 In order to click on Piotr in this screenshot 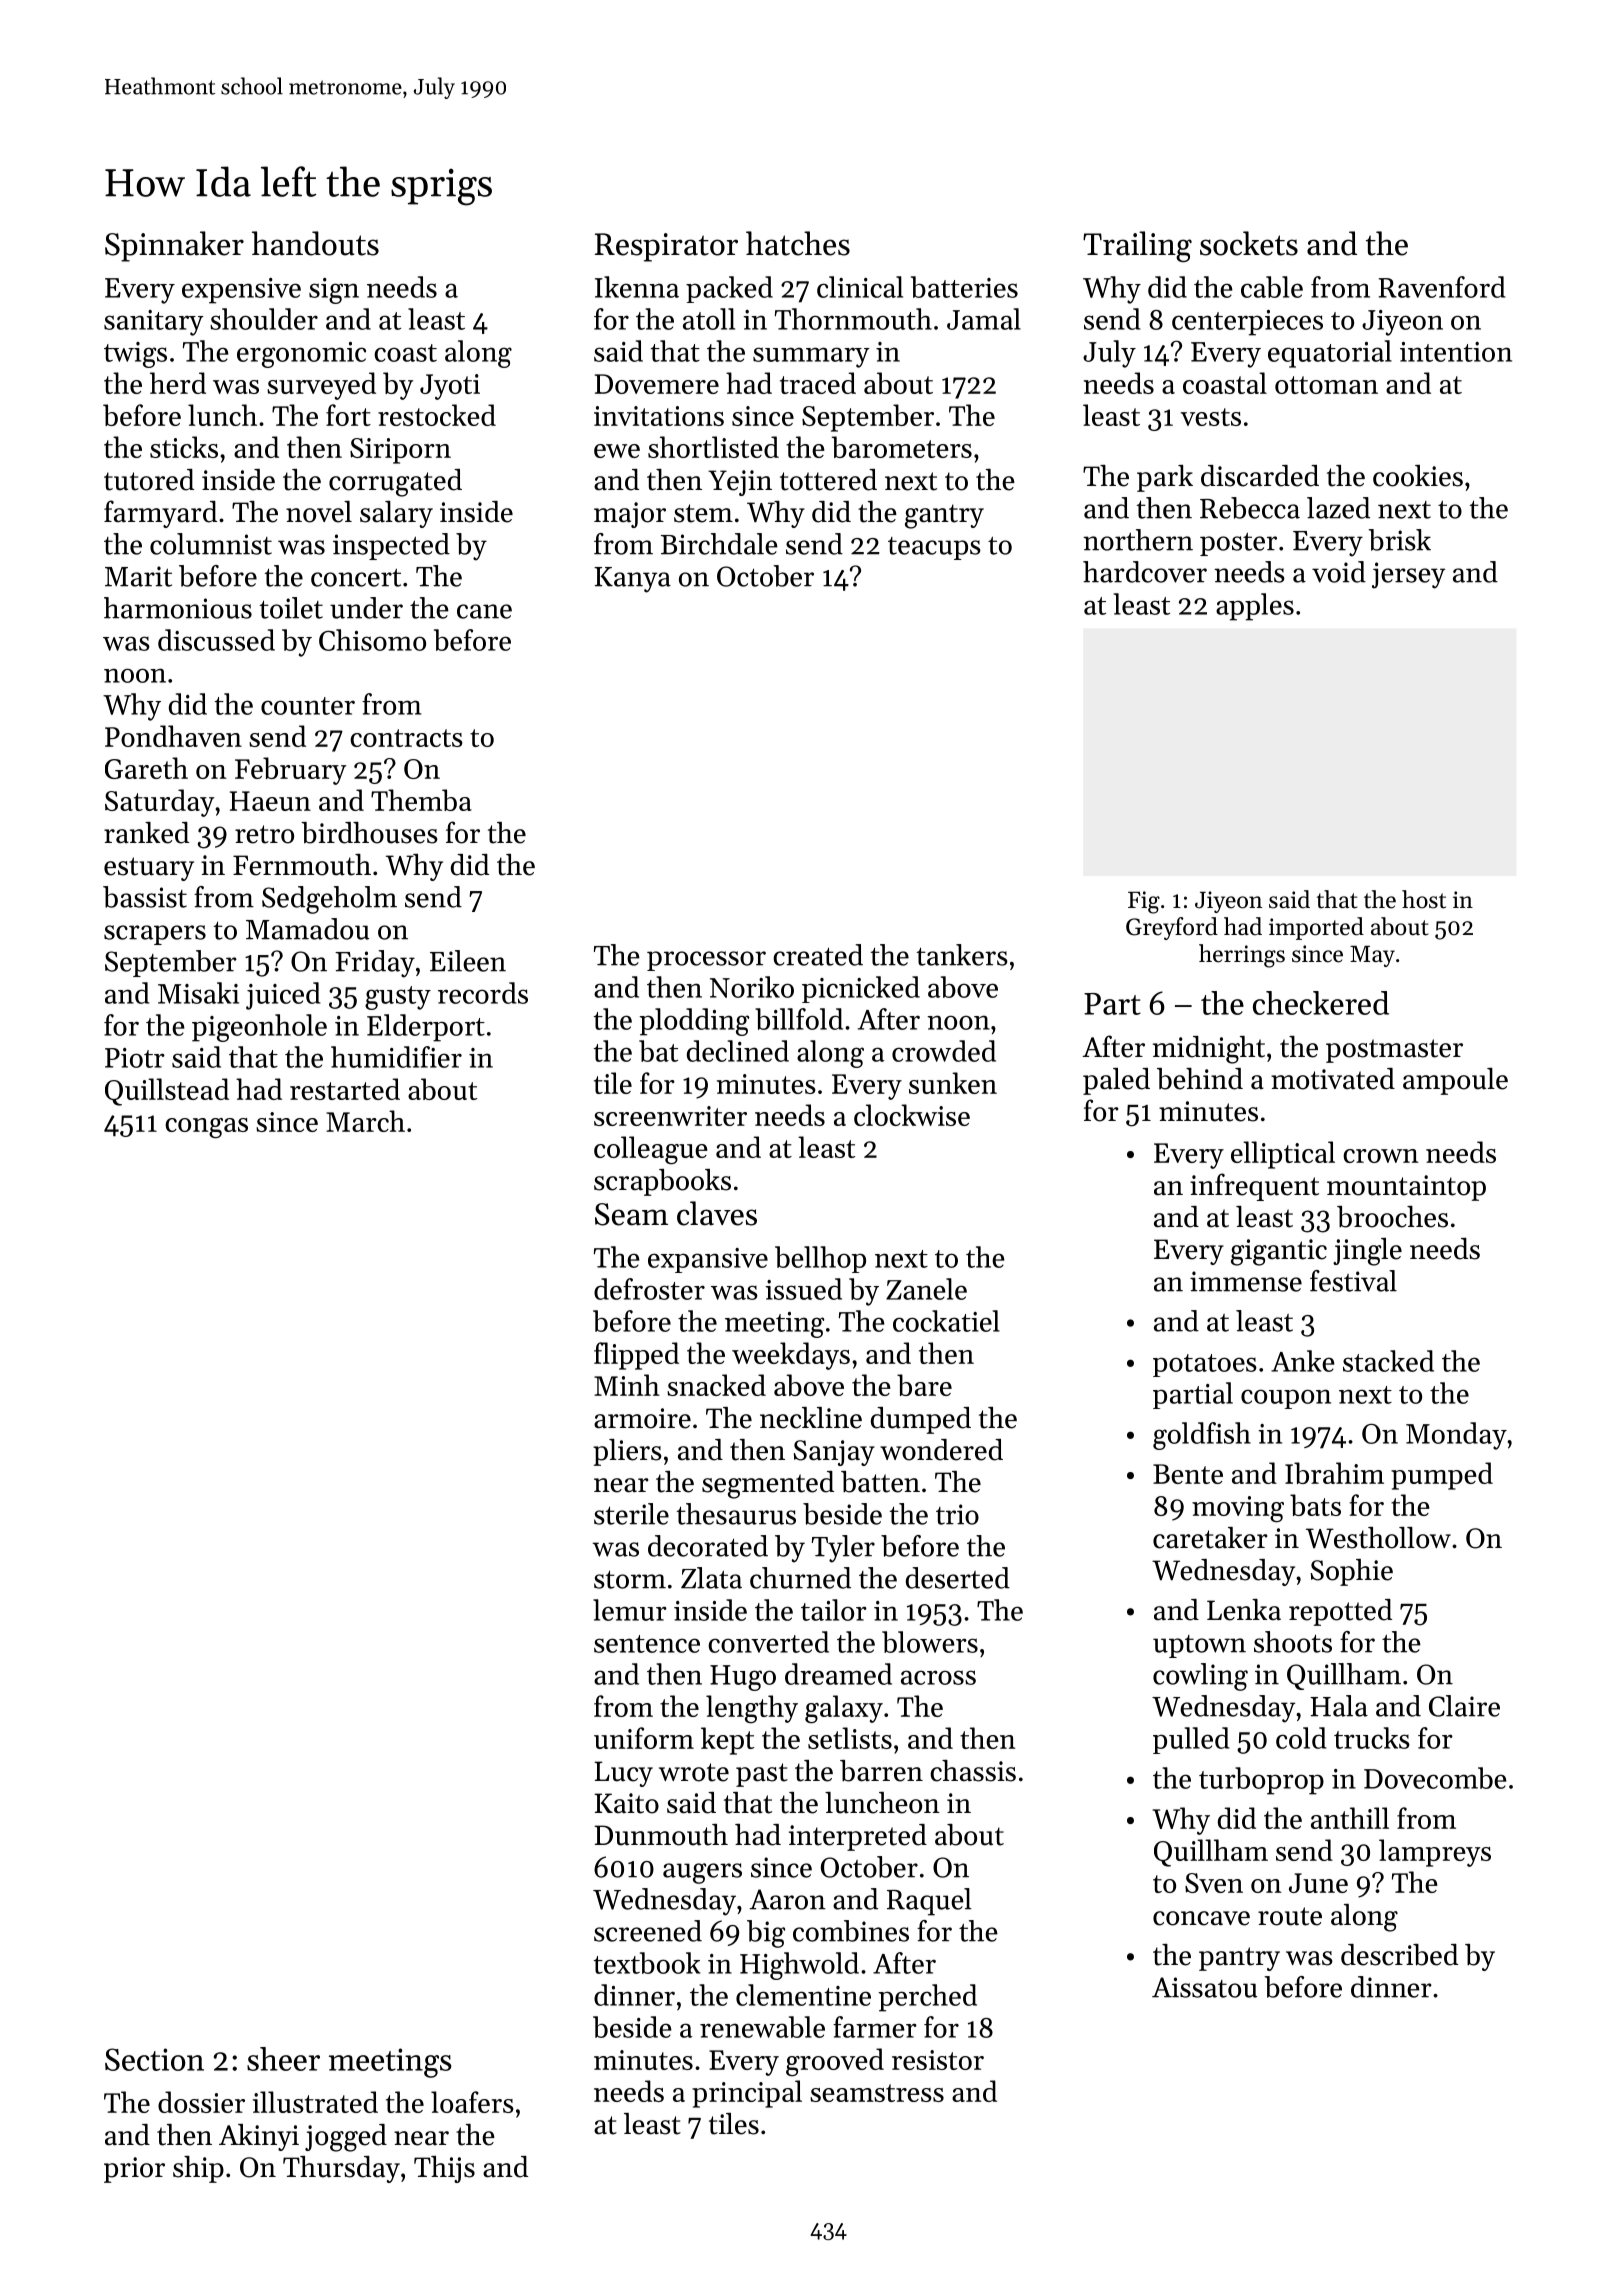, I will do `click(135, 1058)`.
